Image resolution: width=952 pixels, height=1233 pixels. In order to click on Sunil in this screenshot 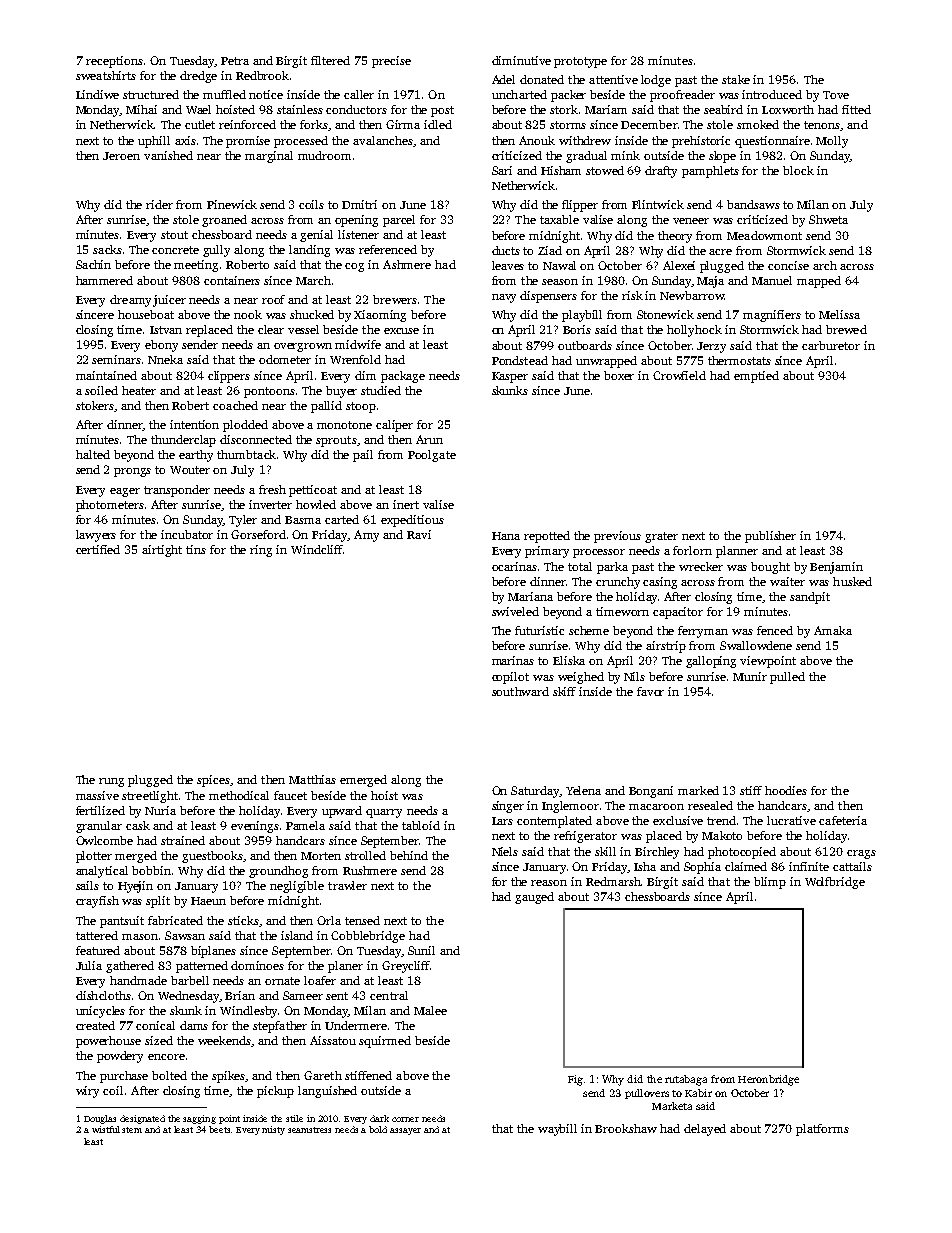, I will do `click(421, 950)`.
